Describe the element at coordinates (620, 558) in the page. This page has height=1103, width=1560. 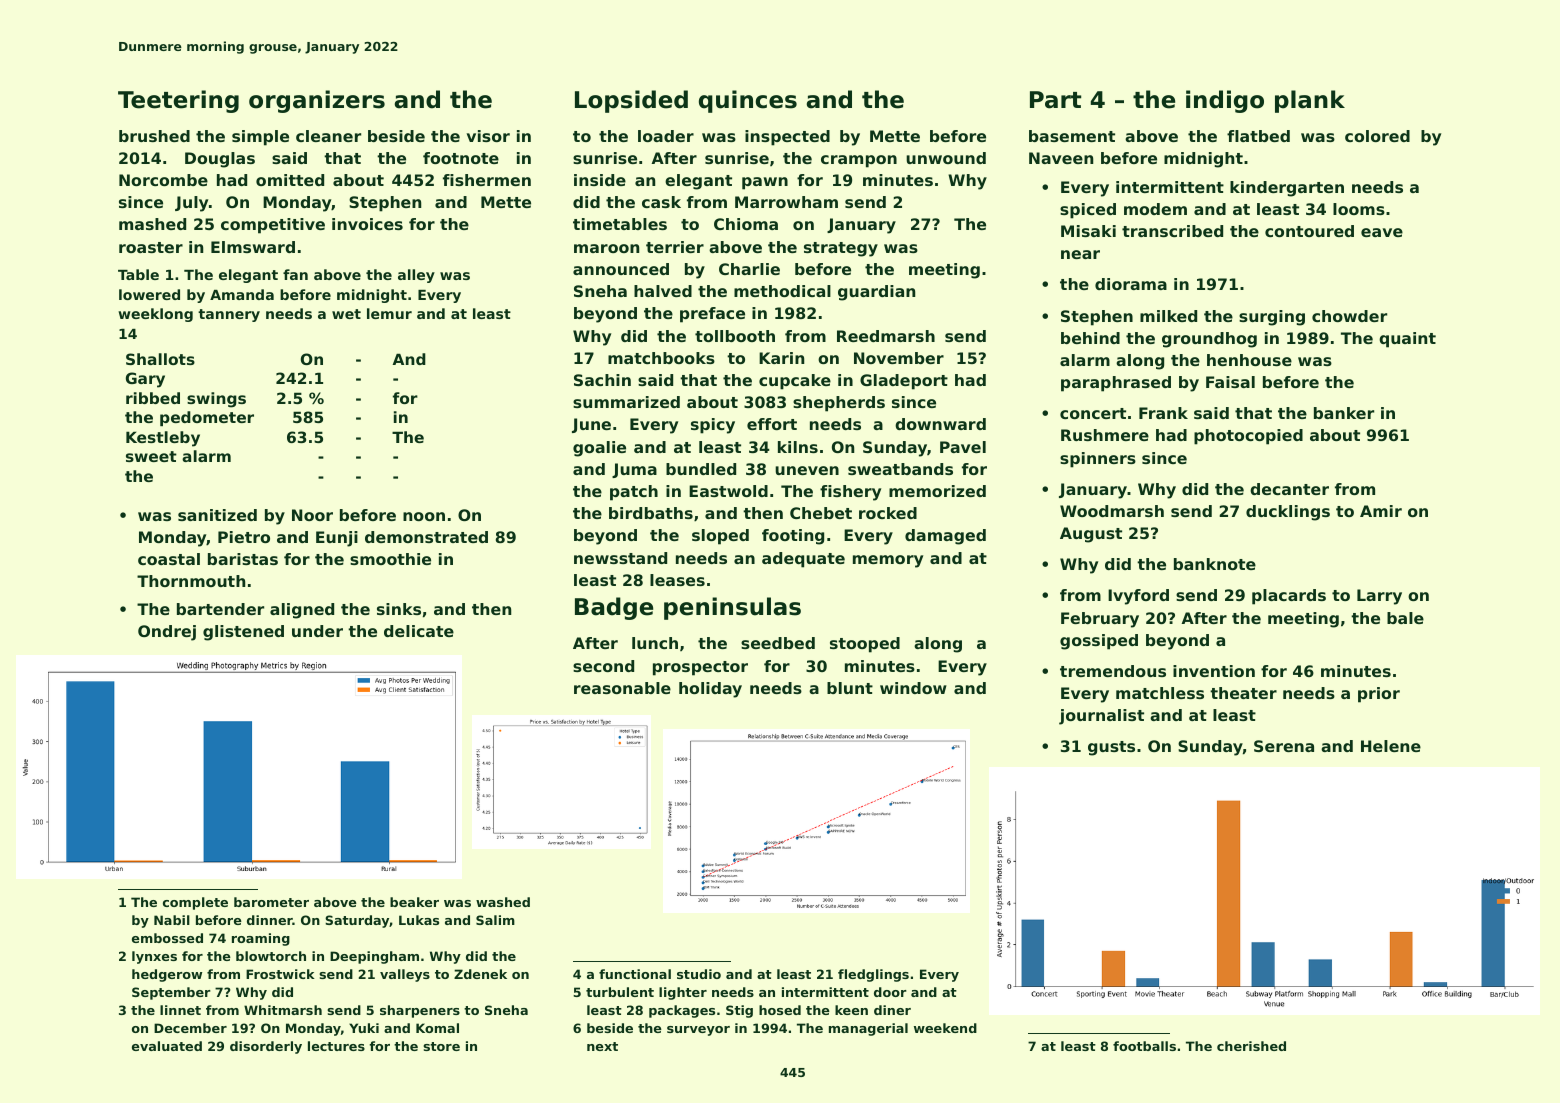
I see `newsstand` at that location.
